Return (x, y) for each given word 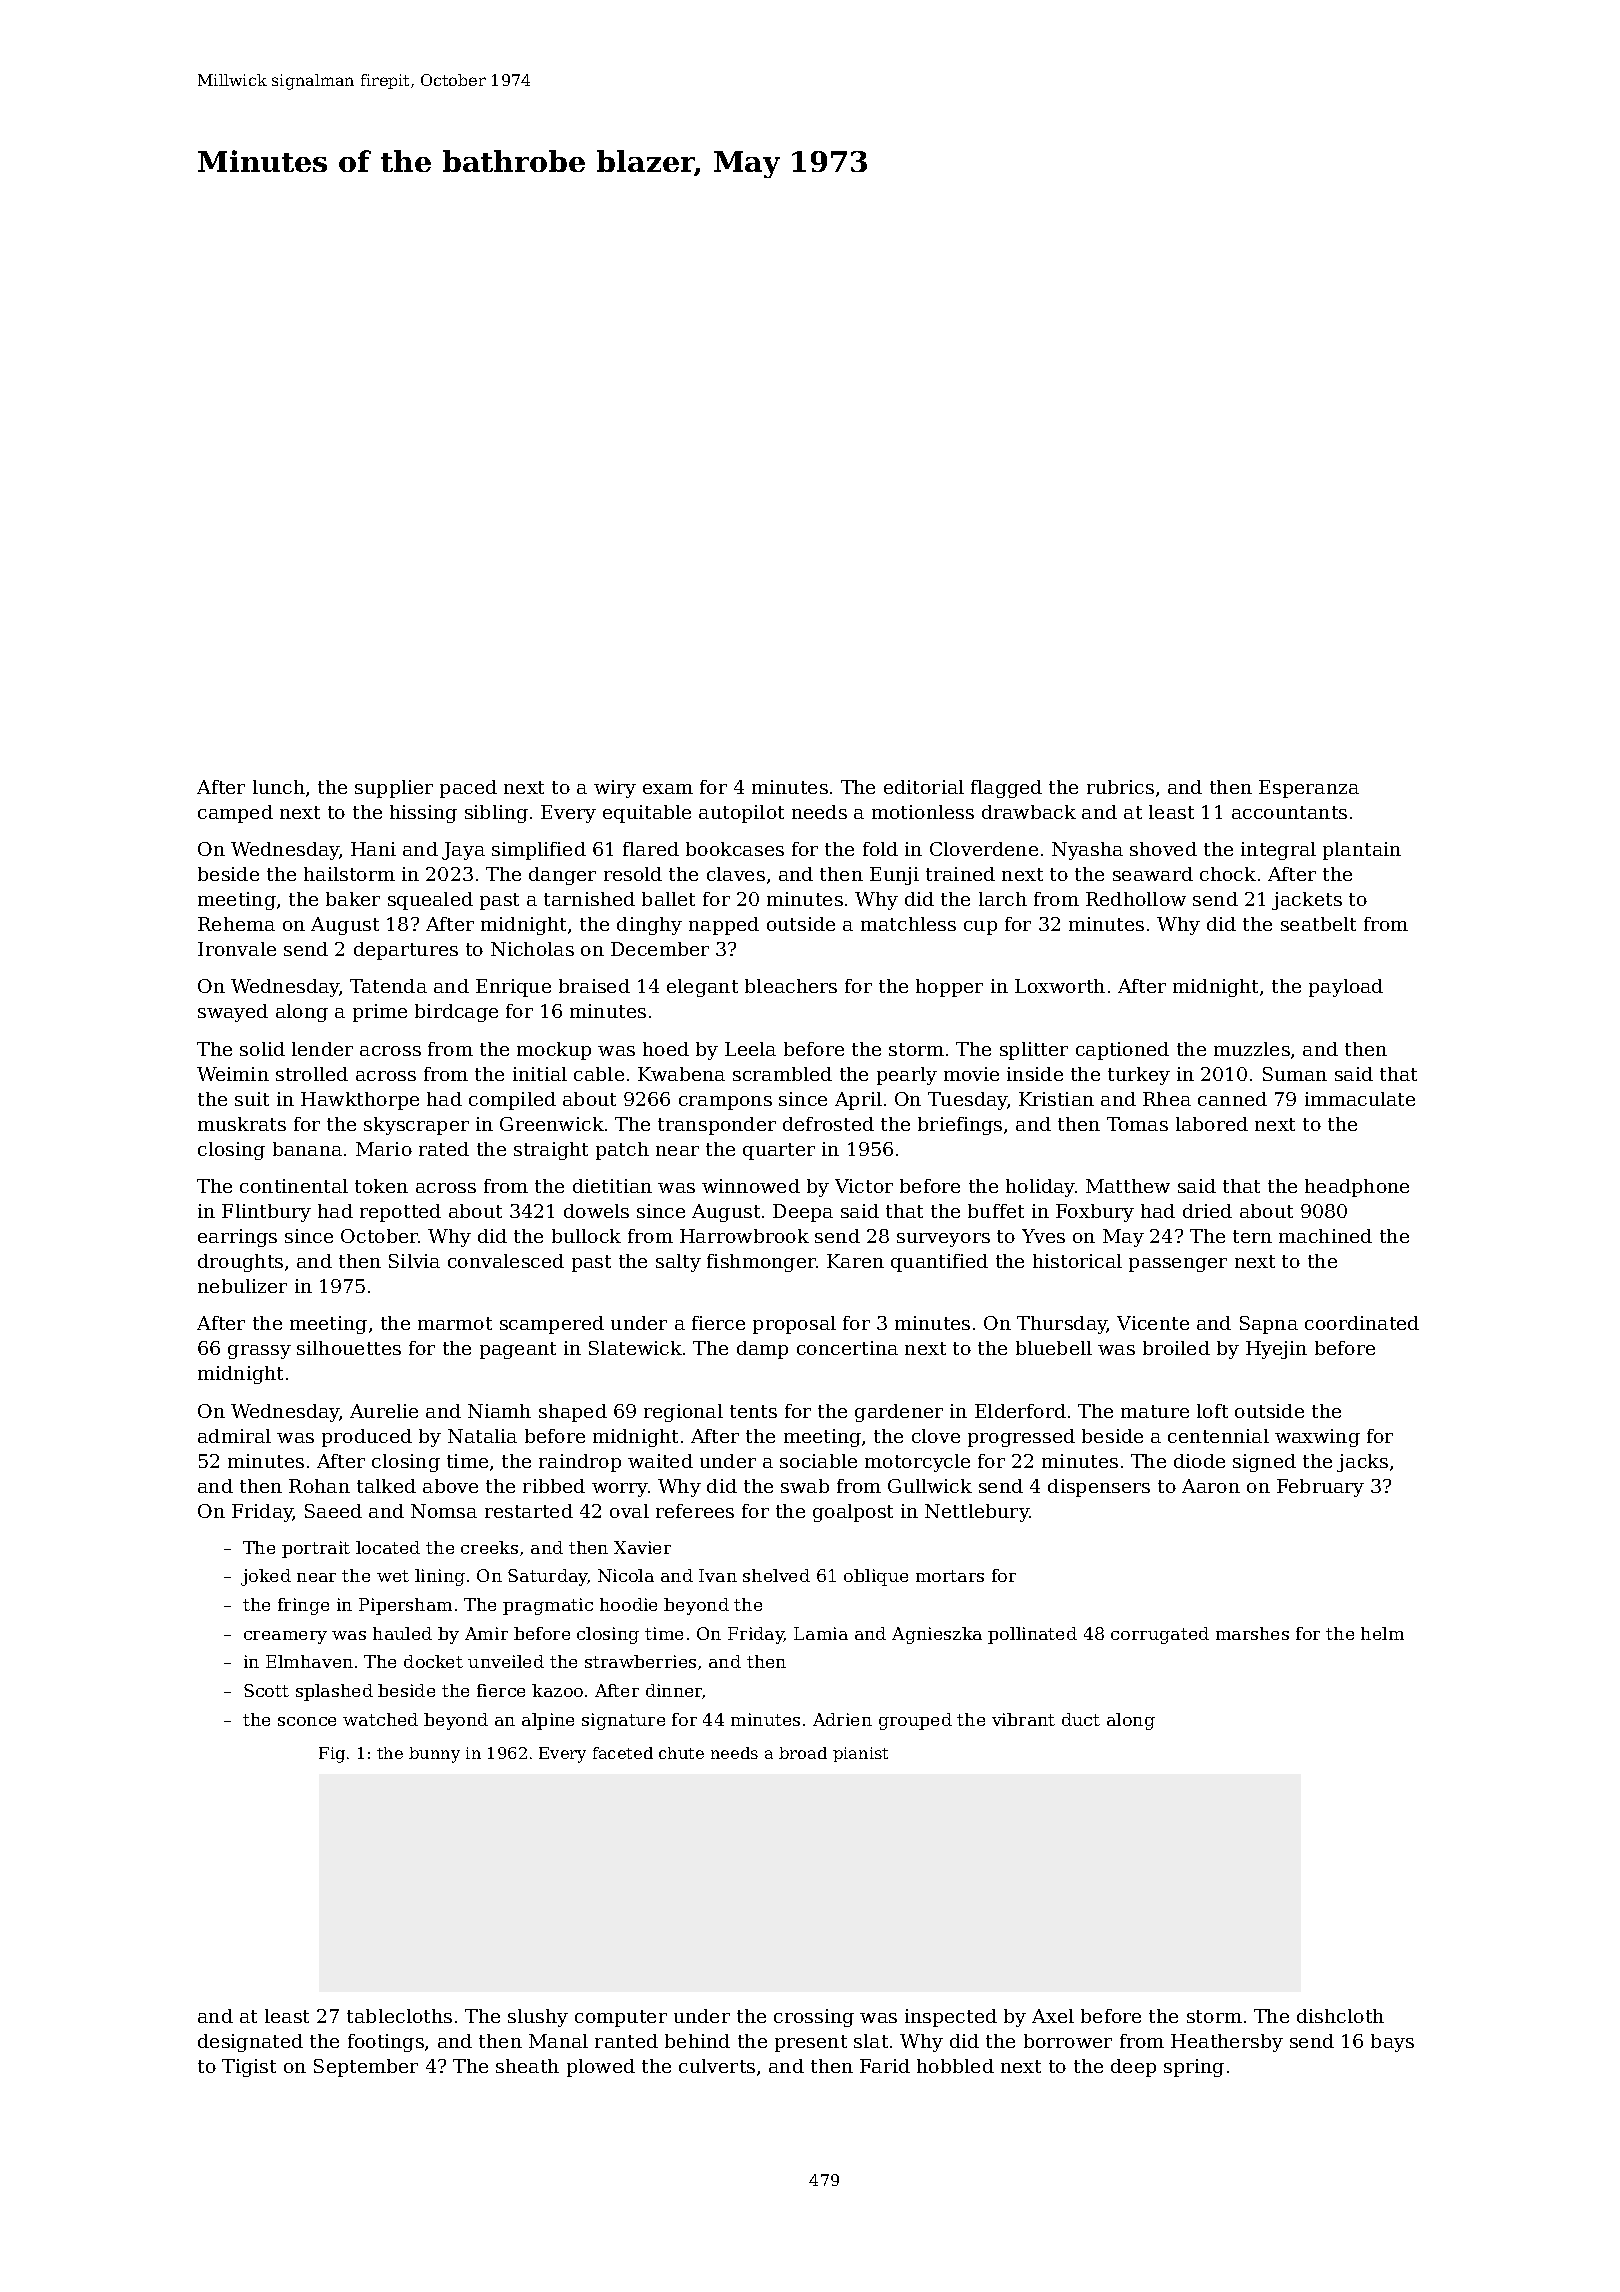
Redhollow (1136, 899)
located (388, 1547)
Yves (1043, 1236)
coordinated (1362, 1323)
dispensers (1099, 1488)
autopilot (741, 814)
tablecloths (399, 2016)
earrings (237, 1238)
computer (621, 2018)
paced (468, 789)
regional (683, 1413)
